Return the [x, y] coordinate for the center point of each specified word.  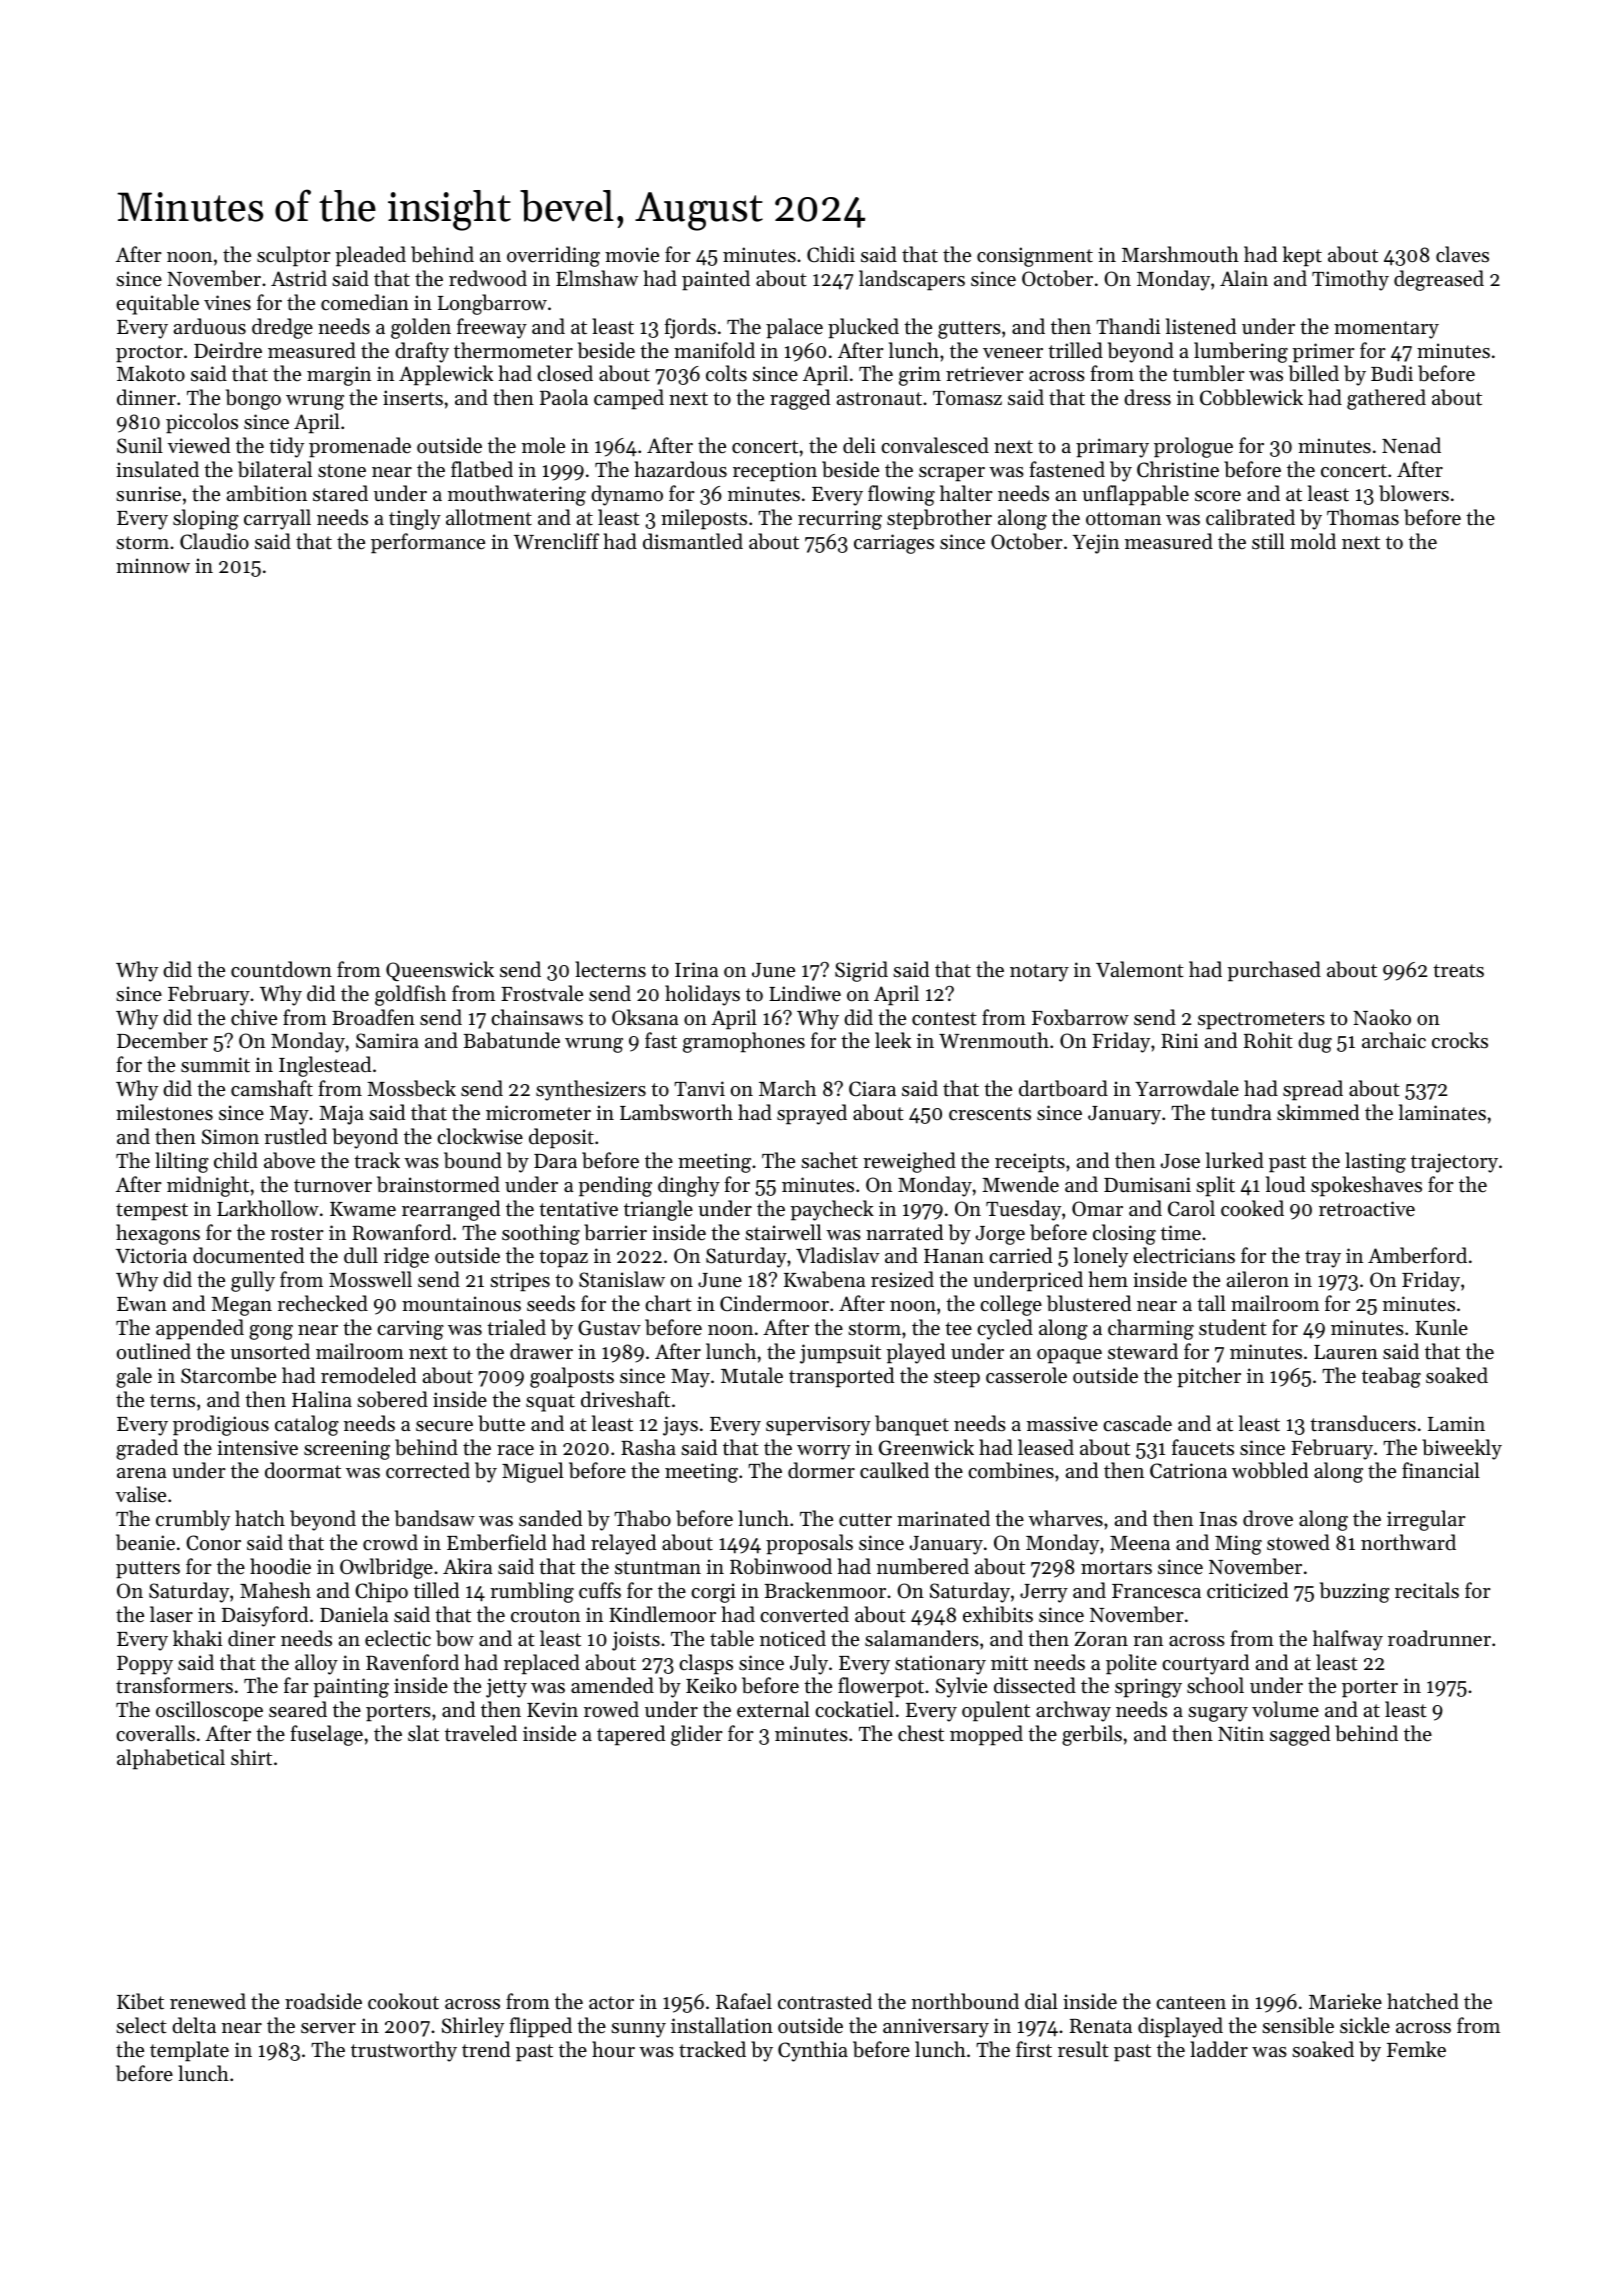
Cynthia [813, 2051]
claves [1462, 254]
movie [632, 255]
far [296, 1685]
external [773, 1709]
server [328, 2028]
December [162, 1040]
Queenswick [440, 971]
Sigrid [861, 971]
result [1083, 2049]
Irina [697, 969]
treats [1458, 971]
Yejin [1096, 544]
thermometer [513, 350]
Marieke [1345, 2001]
